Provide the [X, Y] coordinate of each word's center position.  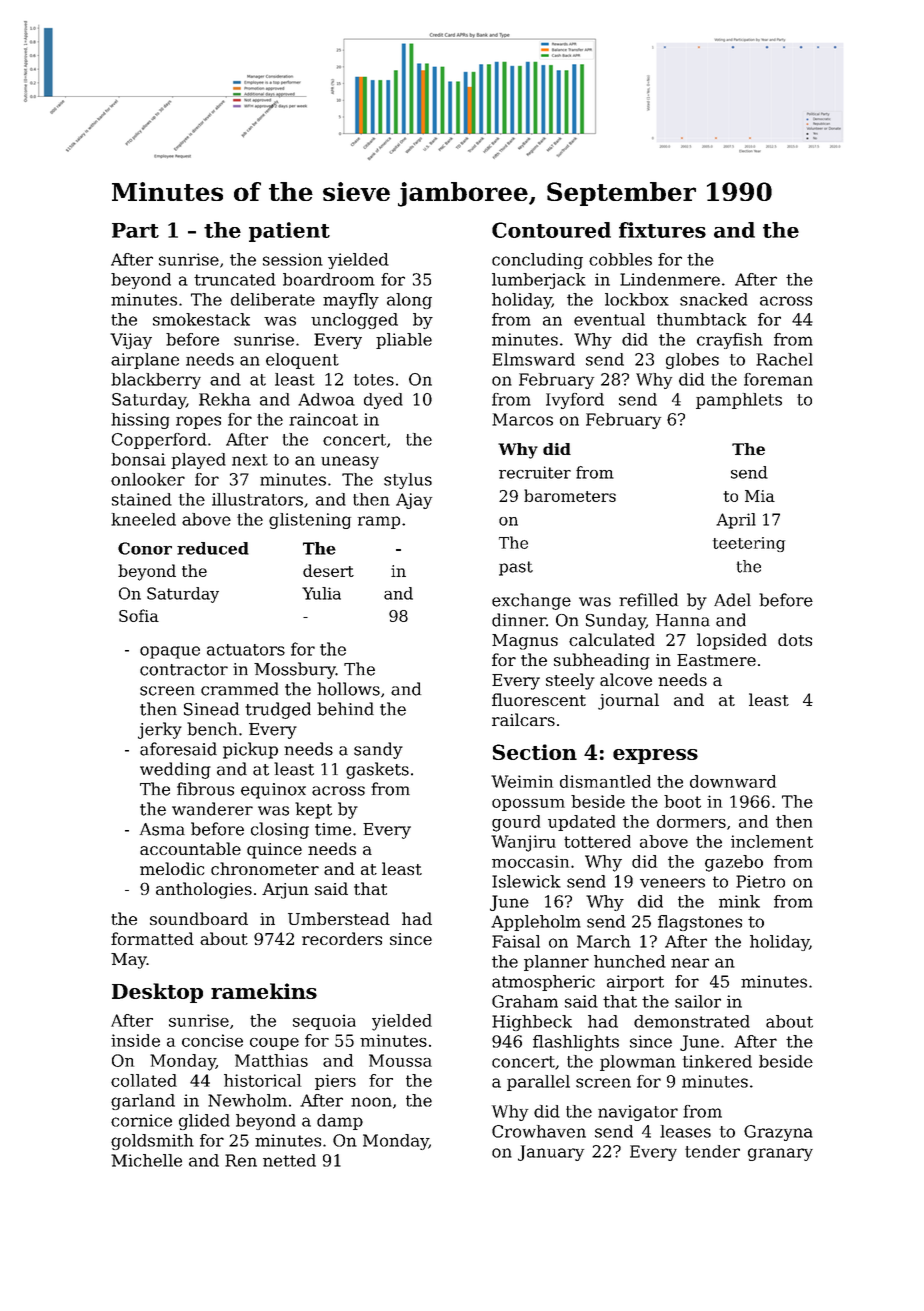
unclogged [354, 321]
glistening [310, 521]
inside [135, 1040]
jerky [160, 730]
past [516, 568]
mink [739, 901]
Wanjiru [523, 843]
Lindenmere [670, 279]
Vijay [131, 341]
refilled [648, 600]
